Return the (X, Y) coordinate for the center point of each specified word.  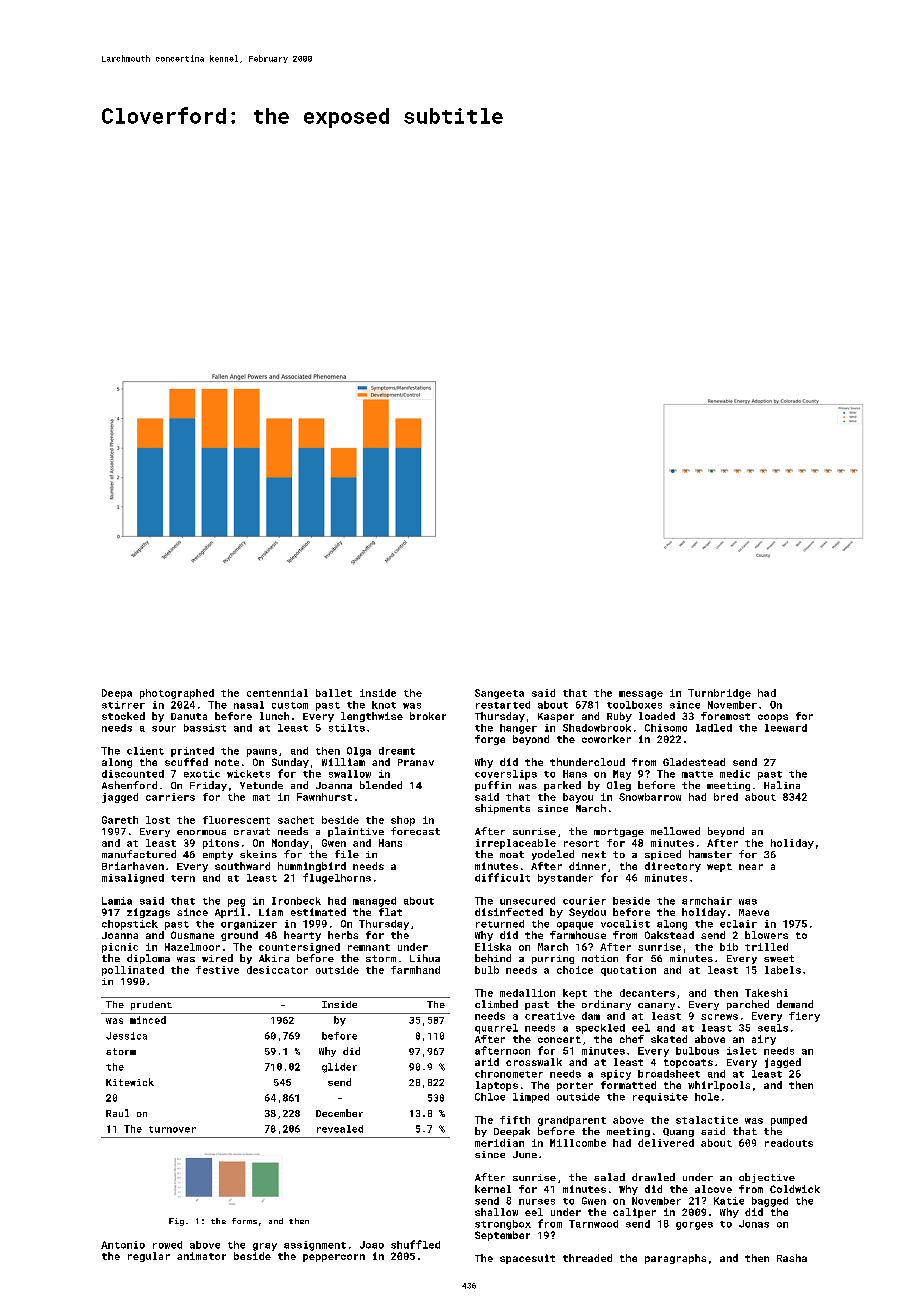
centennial (277, 693)
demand (795, 1004)
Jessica (126, 1036)
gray (265, 1247)
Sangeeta (499, 694)
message (641, 695)
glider (339, 1068)
